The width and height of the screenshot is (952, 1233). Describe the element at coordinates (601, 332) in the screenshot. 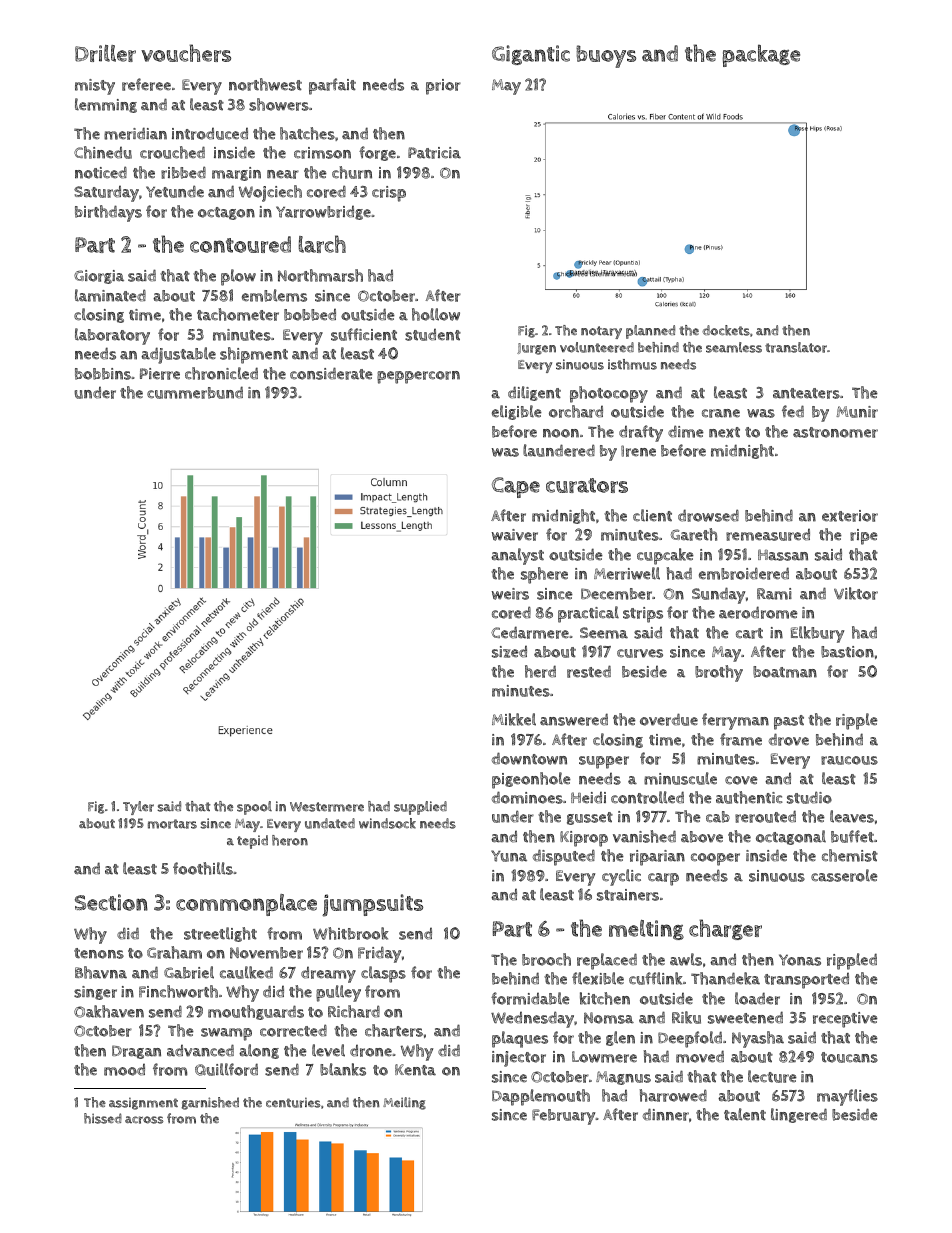

I see `notary` at that location.
